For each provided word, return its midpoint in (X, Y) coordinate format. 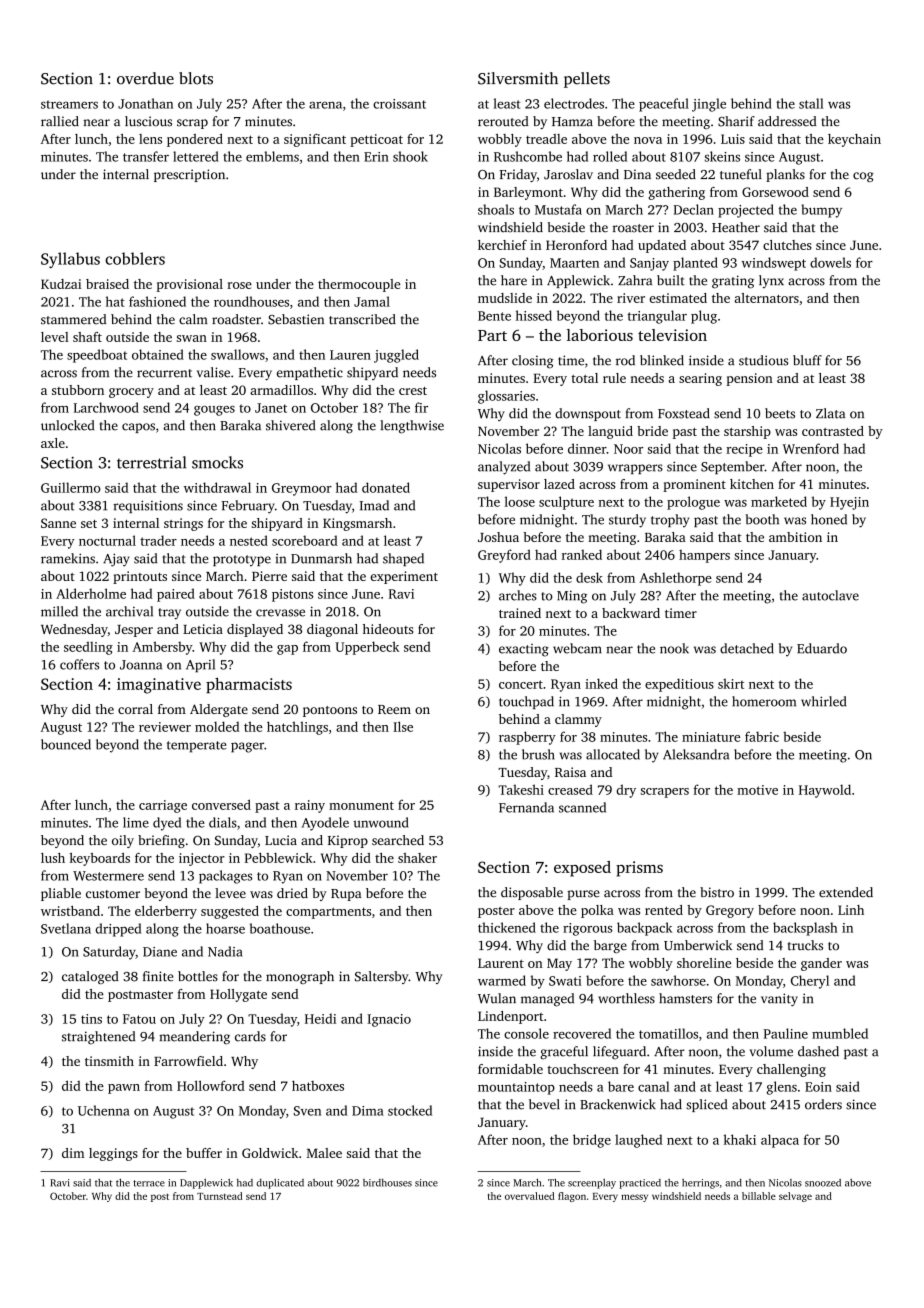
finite (158, 976)
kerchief (502, 245)
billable (759, 1196)
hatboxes (318, 1085)
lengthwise (412, 427)
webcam (577, 648)
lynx (771, 281)
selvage (795, 1197)
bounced (66, 744)
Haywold (825, 791)
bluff (807, 360)
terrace (149, 1183)
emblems (272, 156)
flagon (572, 1197)
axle (53, 443)
